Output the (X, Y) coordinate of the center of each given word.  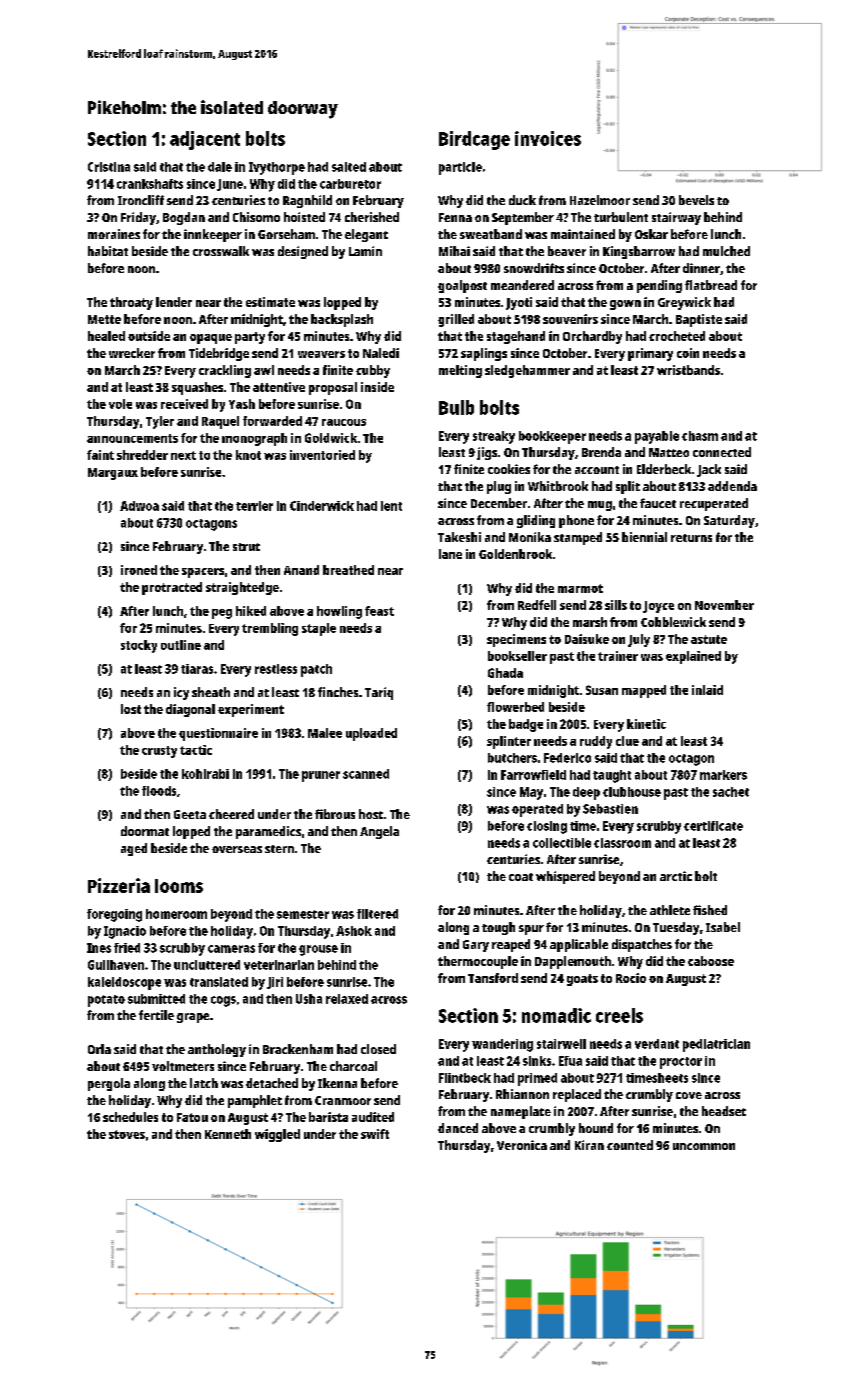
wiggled (277, 1135)
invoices (548, 138)
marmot (580, 588)
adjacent (205, 140)
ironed (139, 570)
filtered (377, 914)
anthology (217, 1050)
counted (630, 1145)
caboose (711, 961)
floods (159, 791)
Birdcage (474, 140)
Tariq (379, 693)
